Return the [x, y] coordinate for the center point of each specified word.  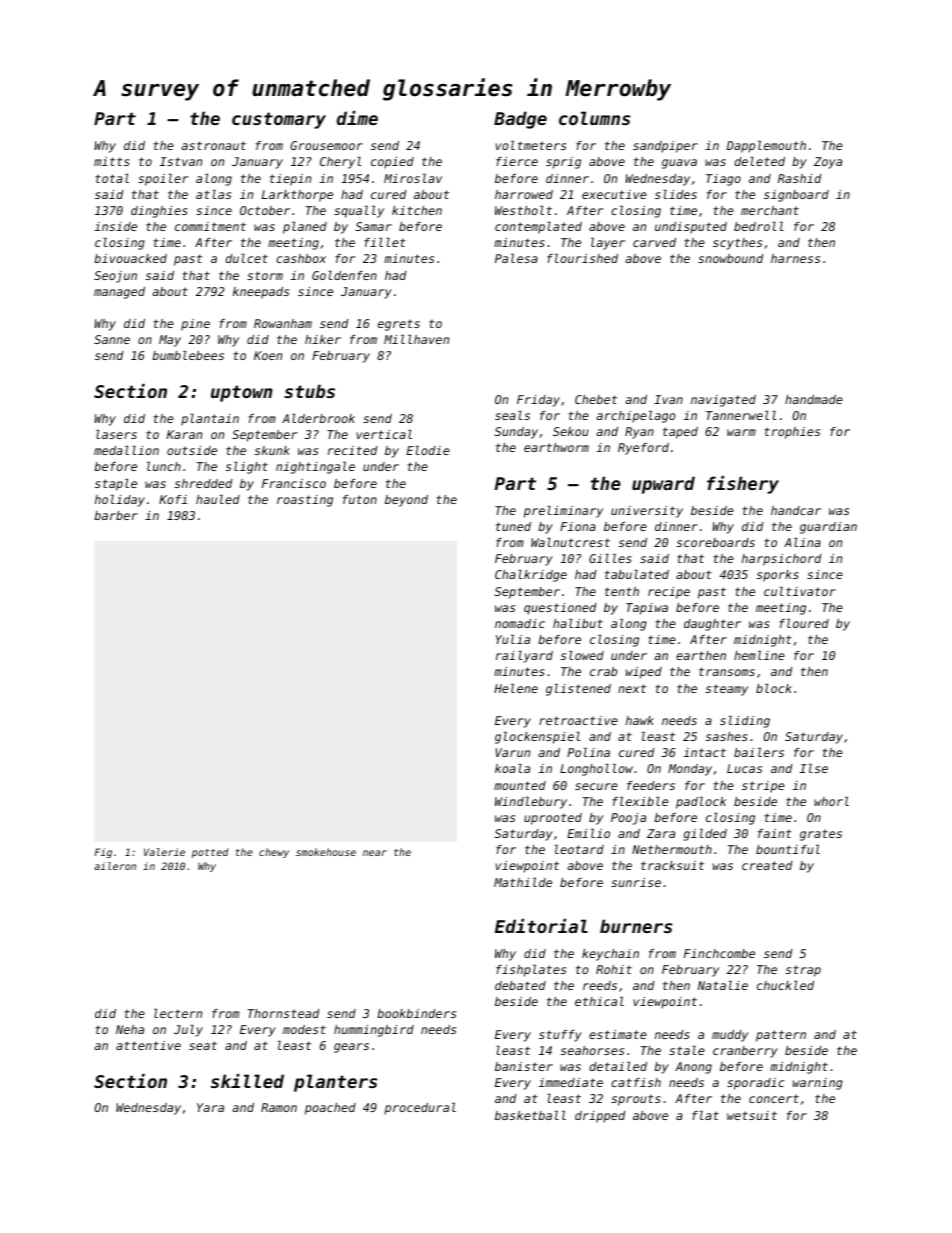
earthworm [556, 447]
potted [210, 853]
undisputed [691, 228]
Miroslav [413, 178]
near [375, 853]
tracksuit [672, 865]
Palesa [516, 258]
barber [116, 515]
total [112, 178]
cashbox [301, 258]
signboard [796, 196]
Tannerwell [741, 415]
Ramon [279, 1107]
